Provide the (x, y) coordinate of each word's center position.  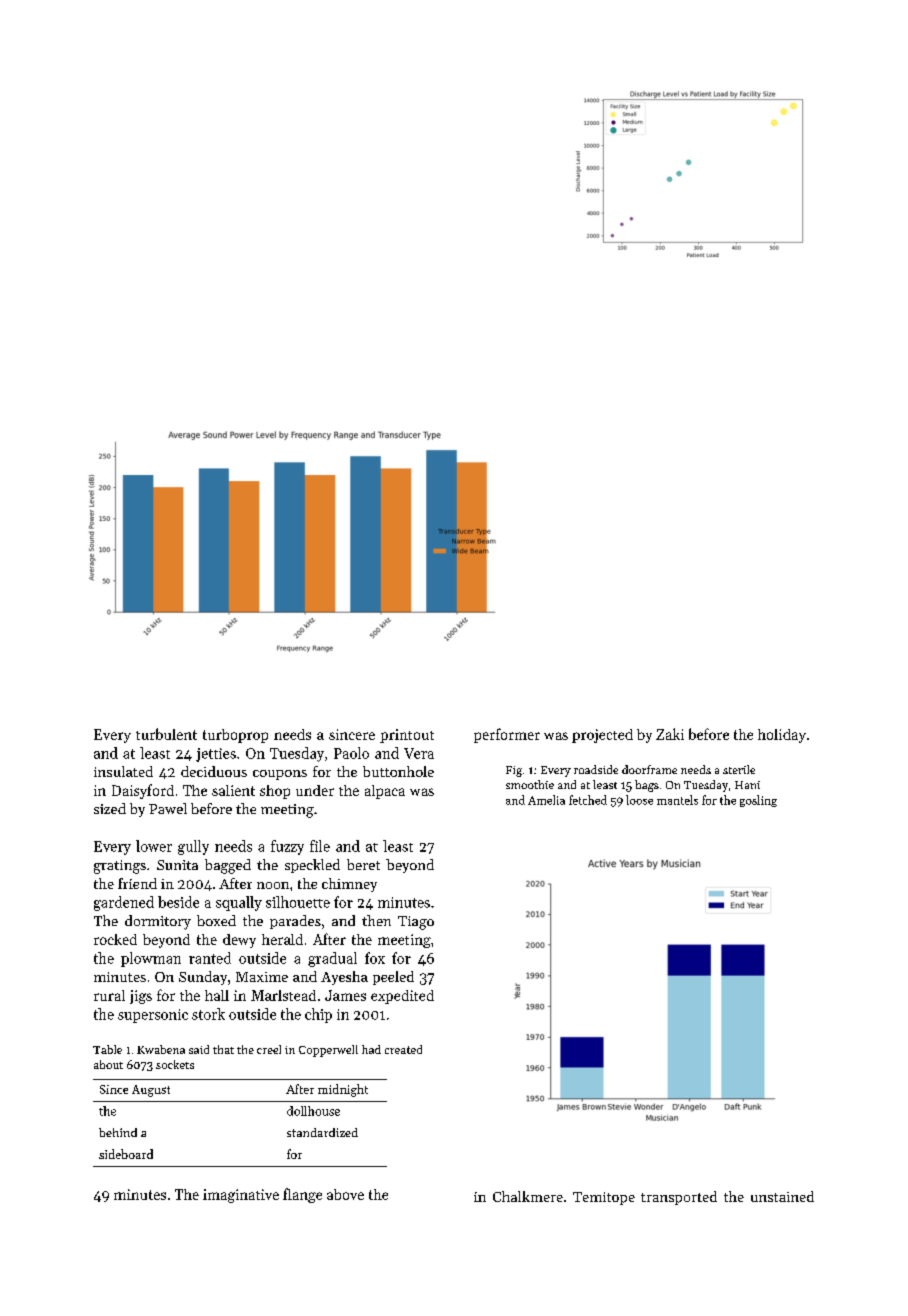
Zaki (670, 734)
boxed (216, 920)
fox (375, 958)
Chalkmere (528, 1196)
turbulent (166, 734)
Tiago (416, 923)
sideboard (126, 1154)
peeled (393, 978)
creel (269, 1049)
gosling (758, 801)
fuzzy (287, 847)
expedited (402, 997)
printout (407, 736)
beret (363, 864)
